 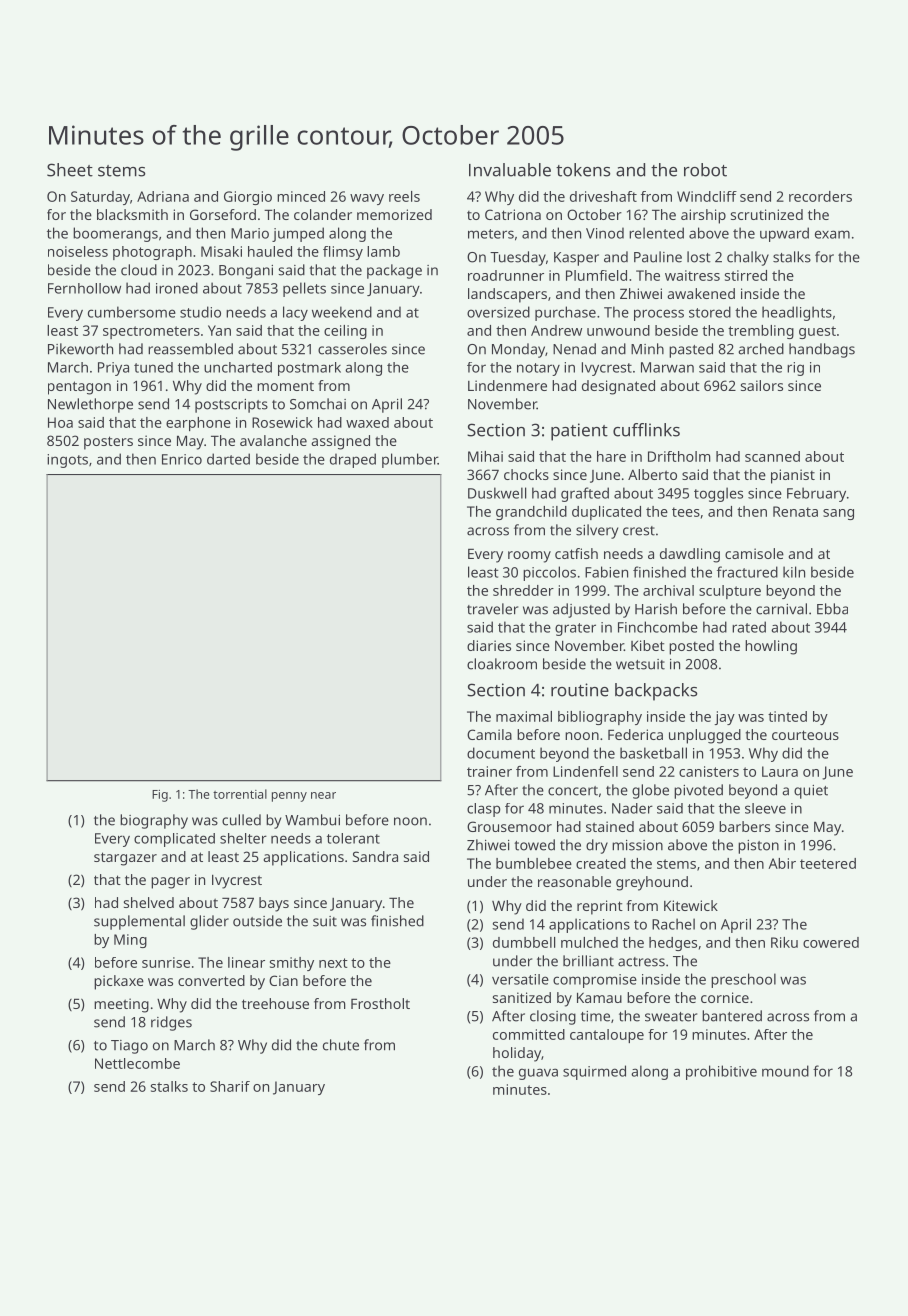 I want to click on lost, so click(x=699, y=257).
